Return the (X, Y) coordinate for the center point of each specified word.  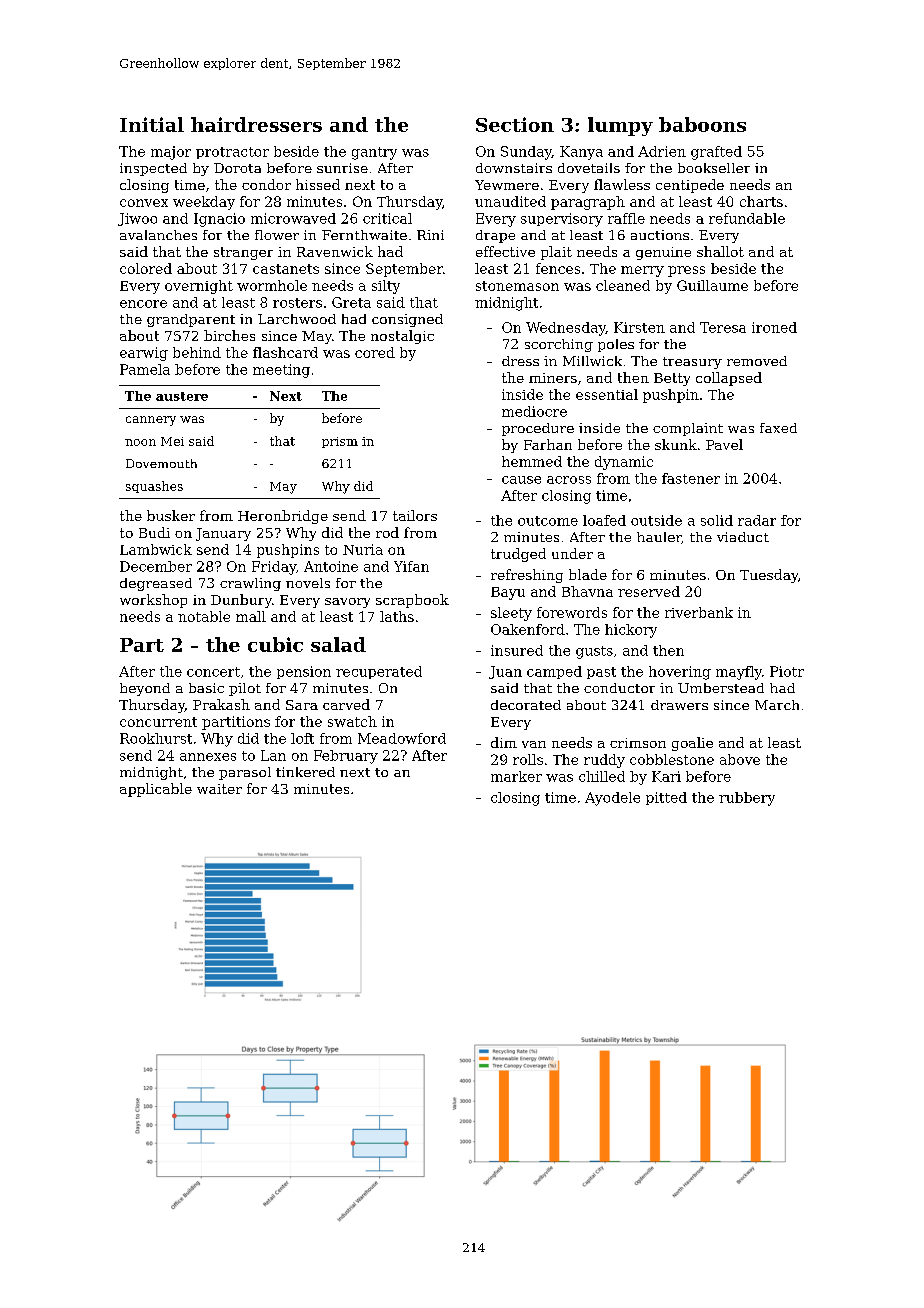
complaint (688, 429)
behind (197, 352)
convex (144, 203)
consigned (407, 320)
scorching (559, 345)
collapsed (729, 379)
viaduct (743, 537)
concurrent (158, 722)
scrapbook (412, 601)
